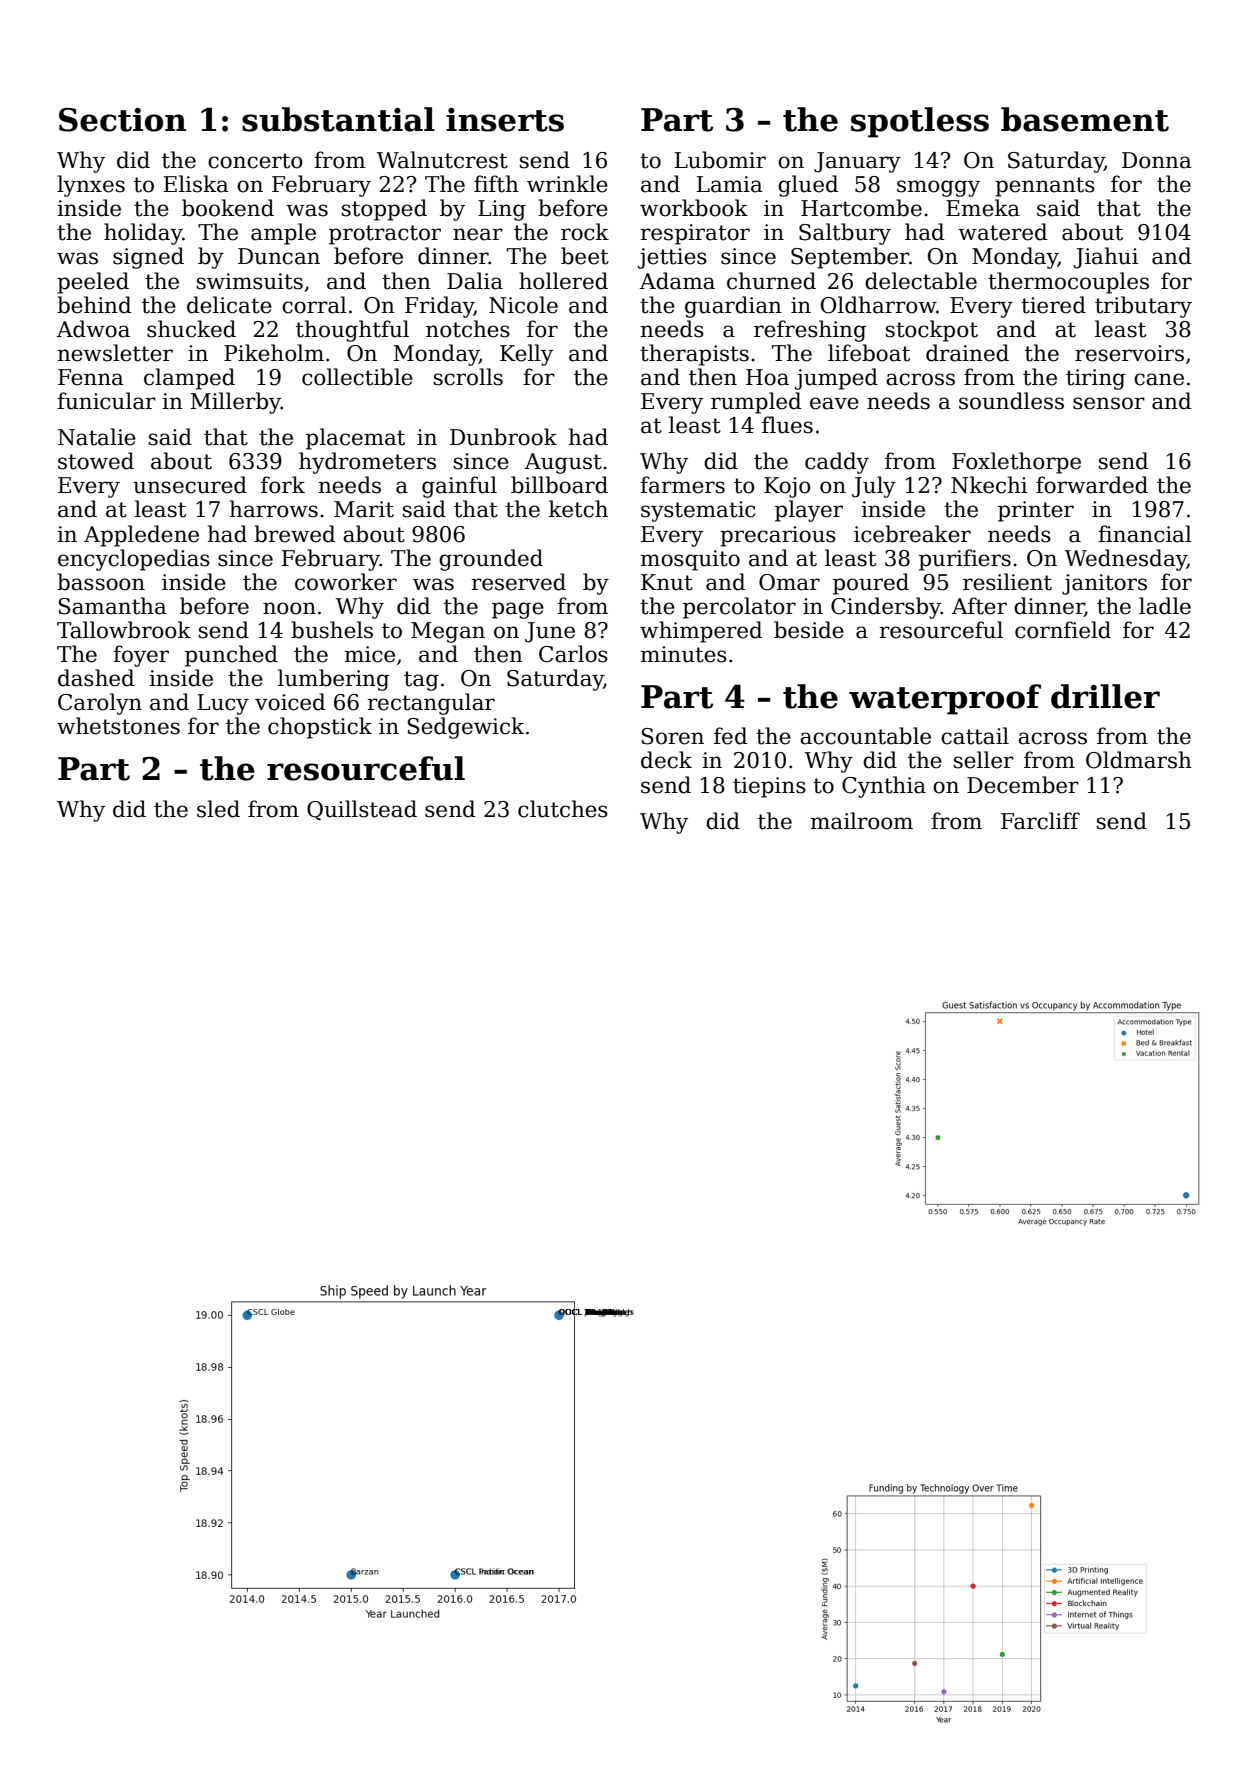  I want to click on sled, so click(218, 809).
